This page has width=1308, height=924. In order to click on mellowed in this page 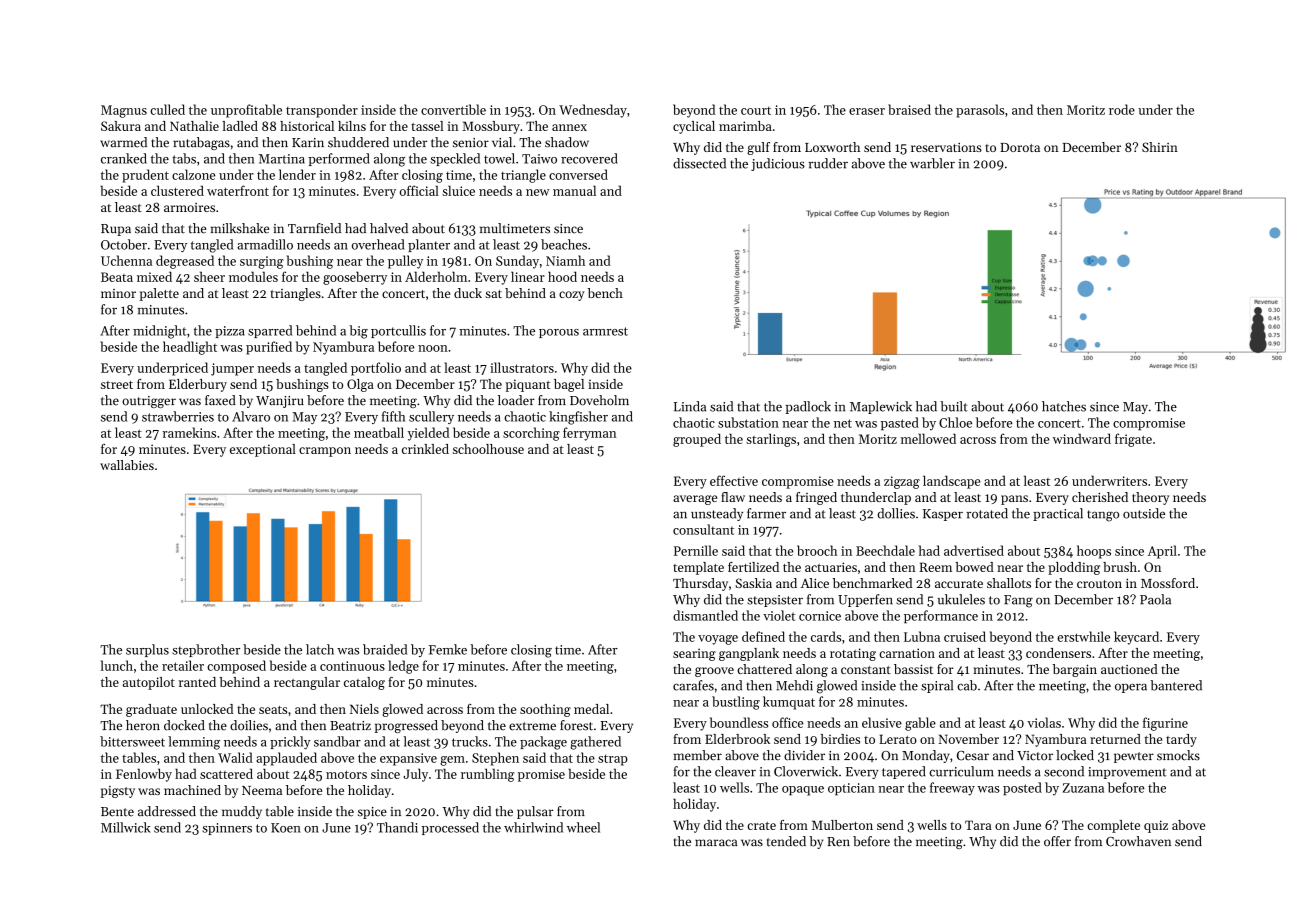, I will do `click(928, 438)`.
